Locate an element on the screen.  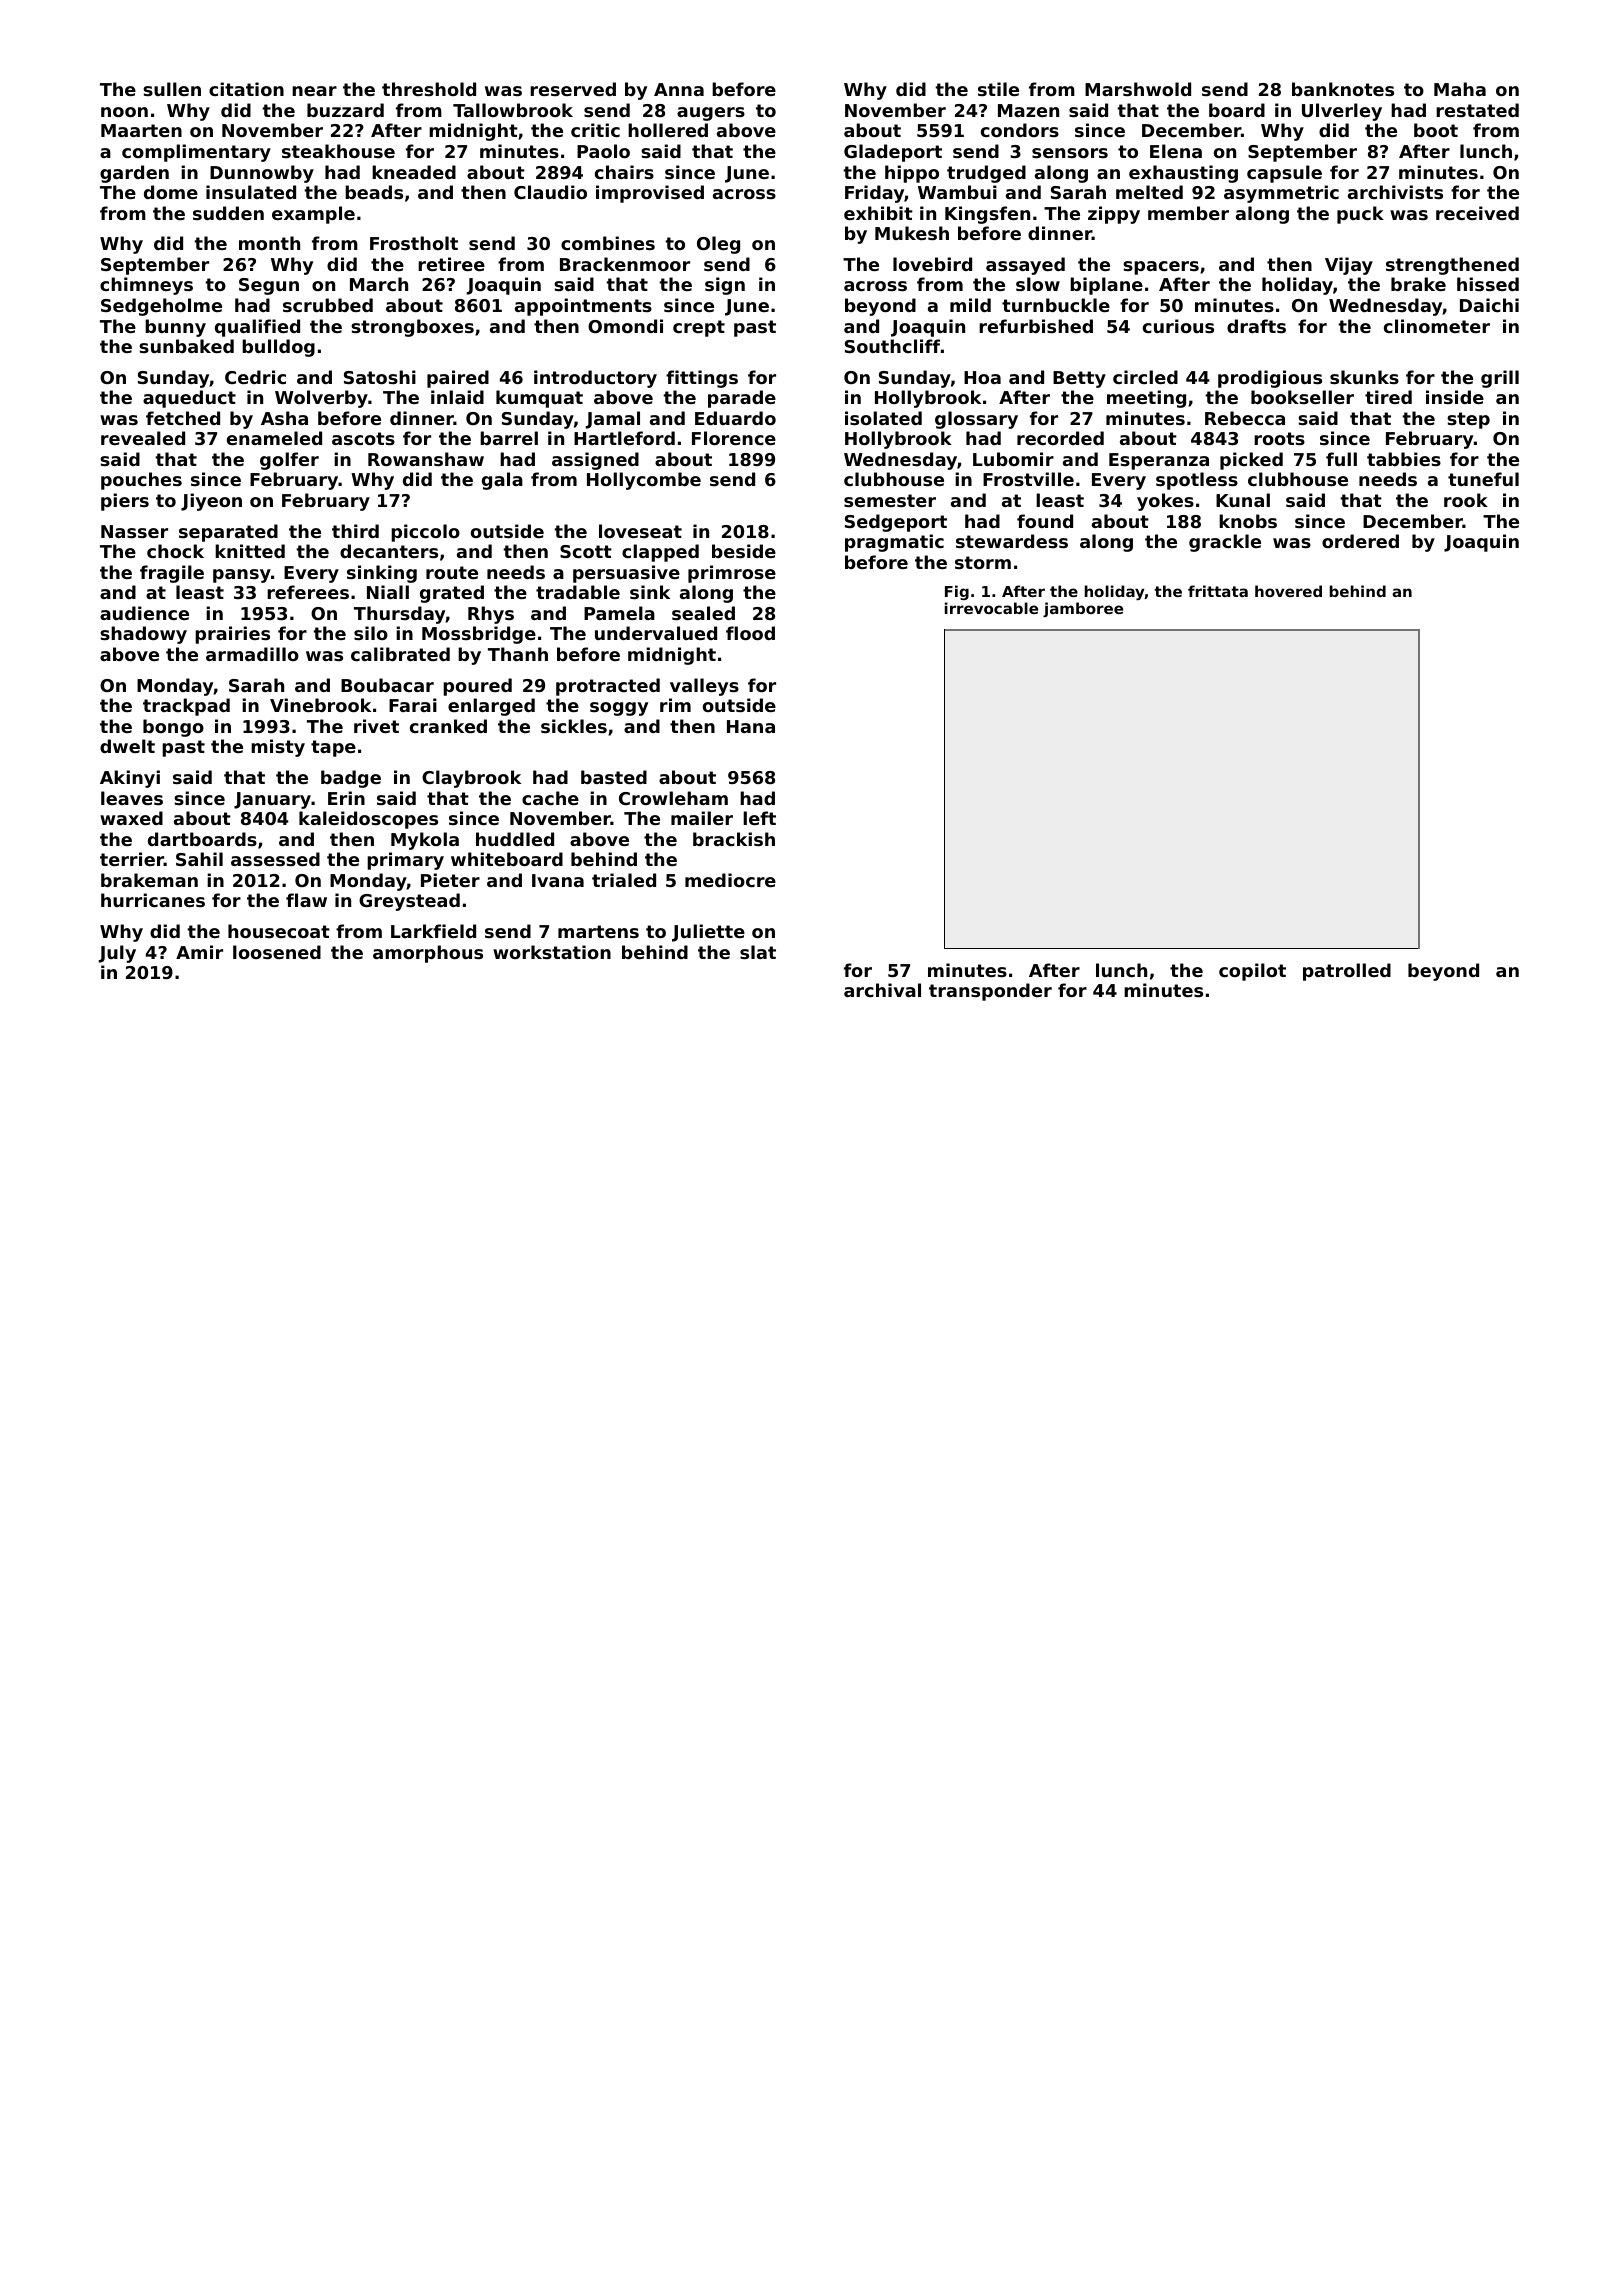
Elena is located at coordinates (1176, 151).
